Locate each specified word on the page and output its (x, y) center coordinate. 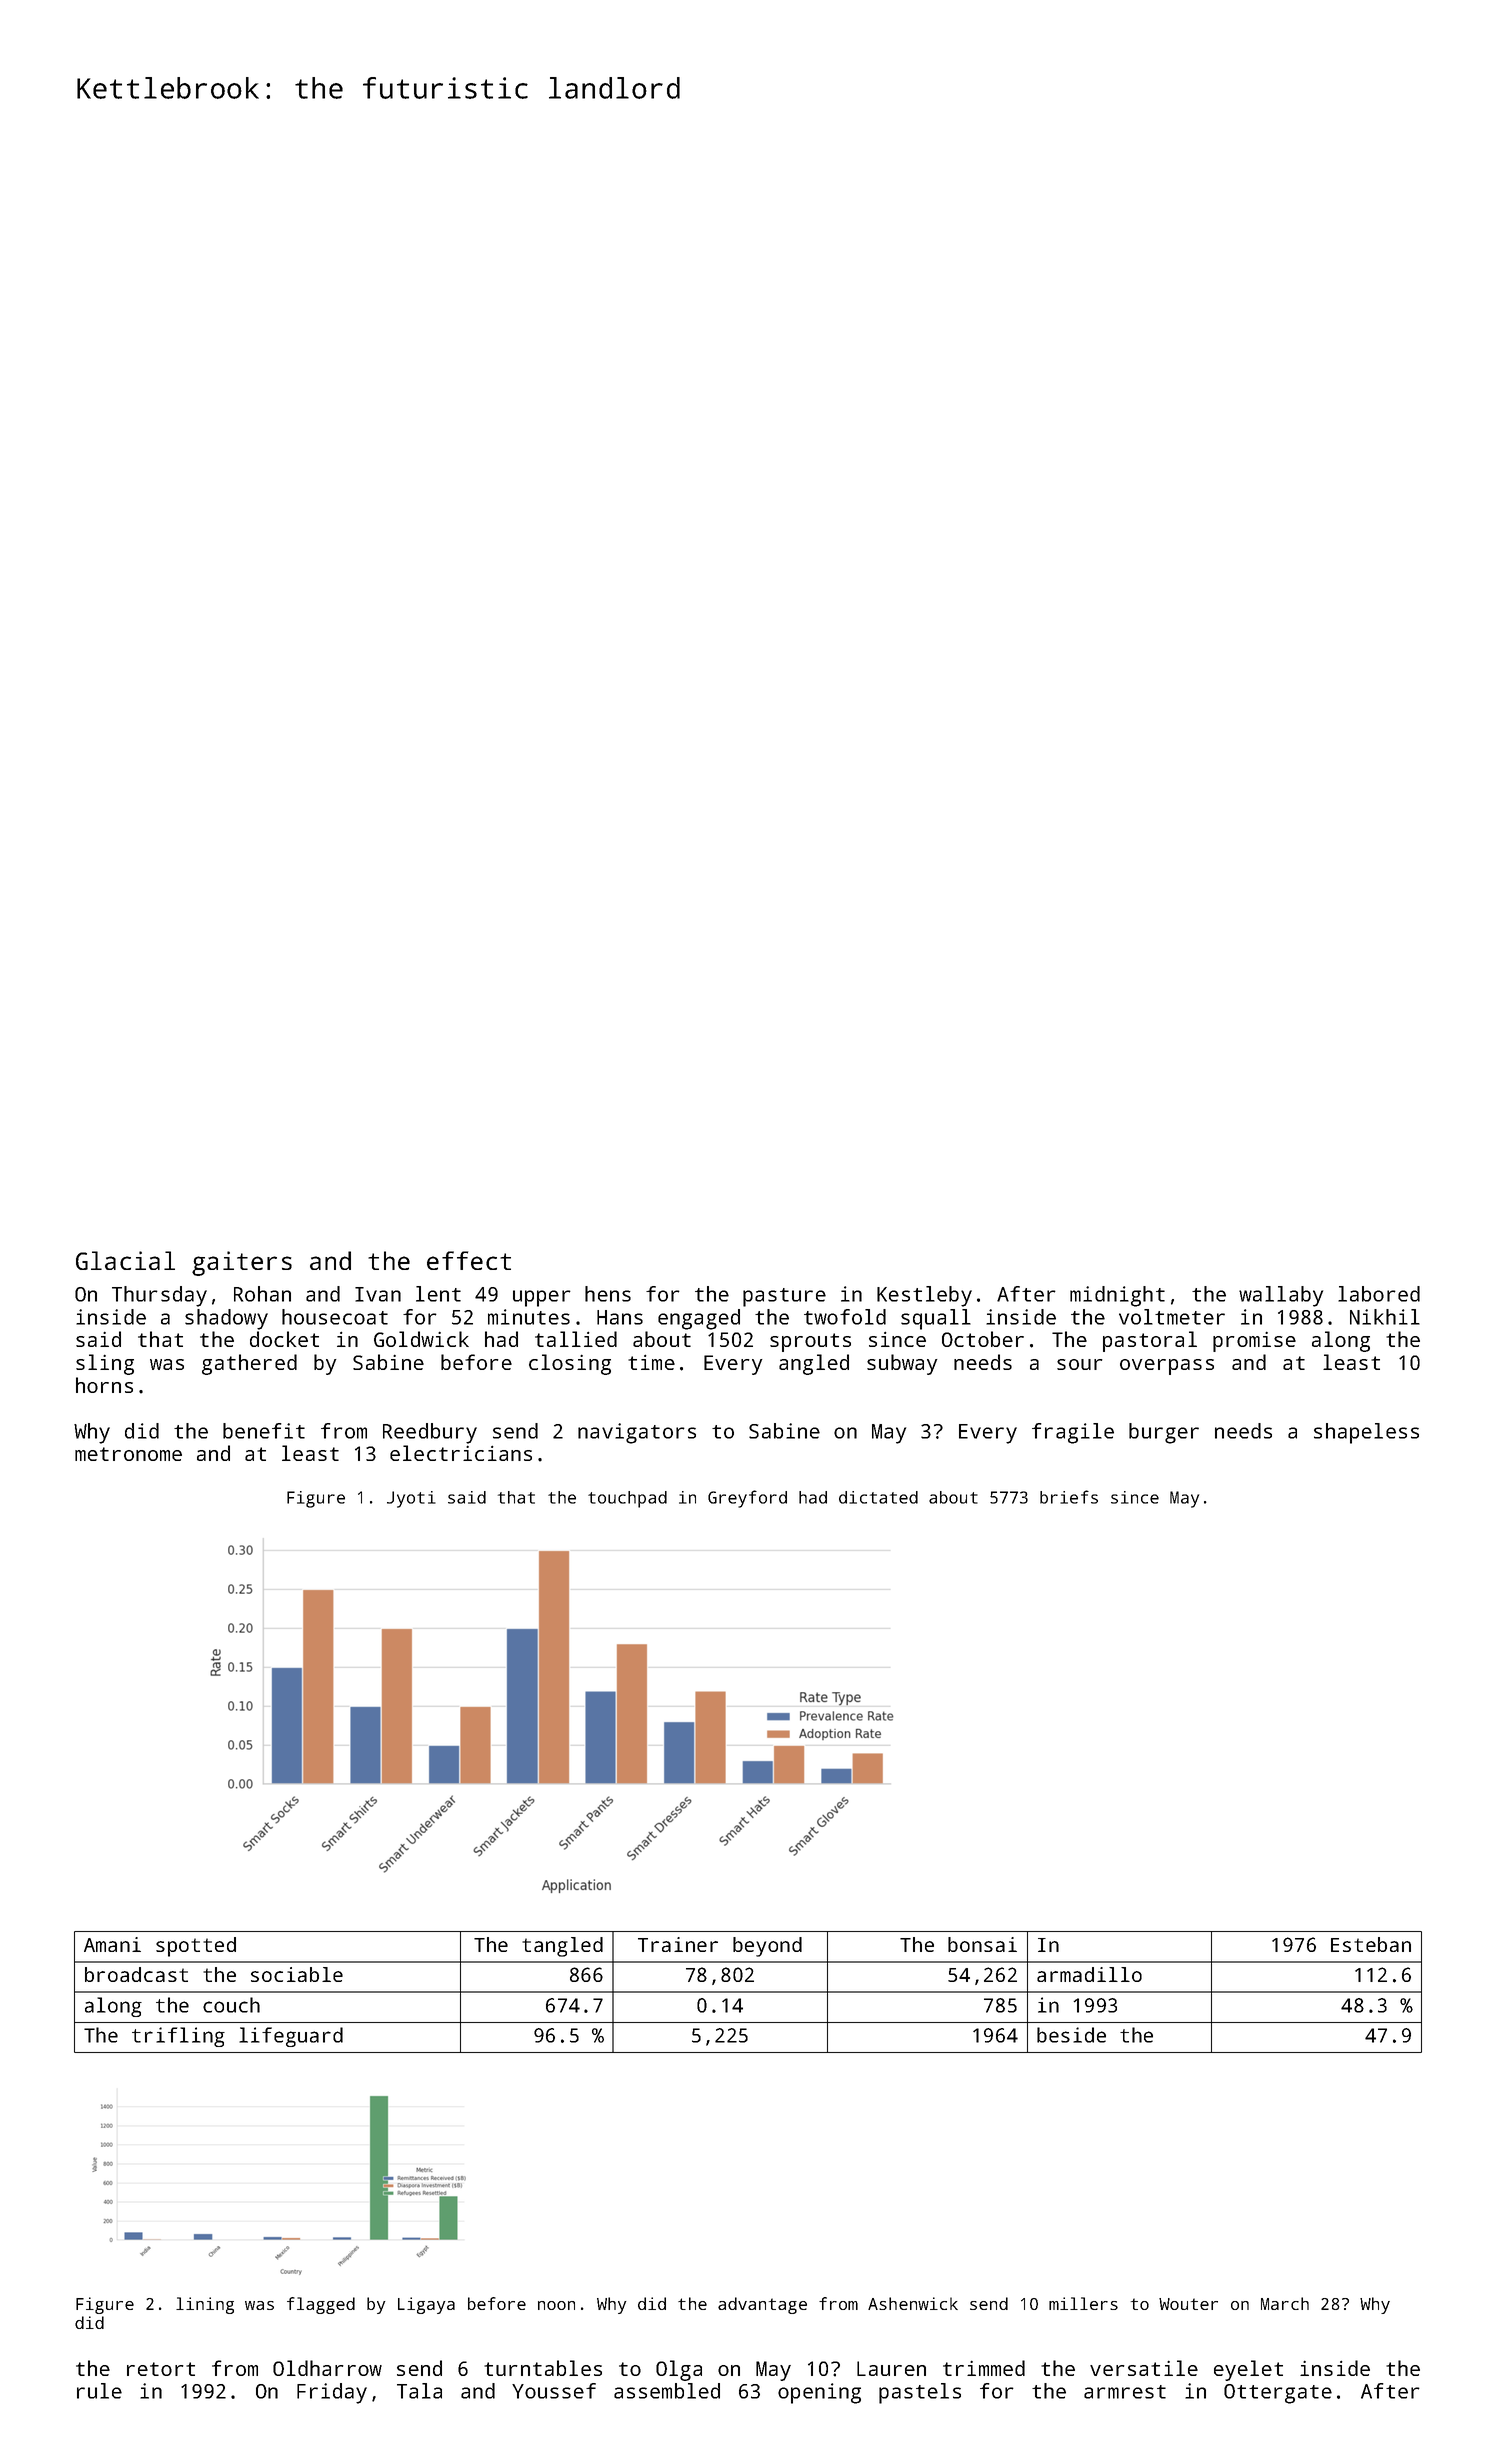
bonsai (982, 1944)
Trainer (678, 1944)
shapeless (1366, 1433)
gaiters (242, 1263)
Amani (112, 1944)
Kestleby (924, 1296)
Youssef (554, 2391)
